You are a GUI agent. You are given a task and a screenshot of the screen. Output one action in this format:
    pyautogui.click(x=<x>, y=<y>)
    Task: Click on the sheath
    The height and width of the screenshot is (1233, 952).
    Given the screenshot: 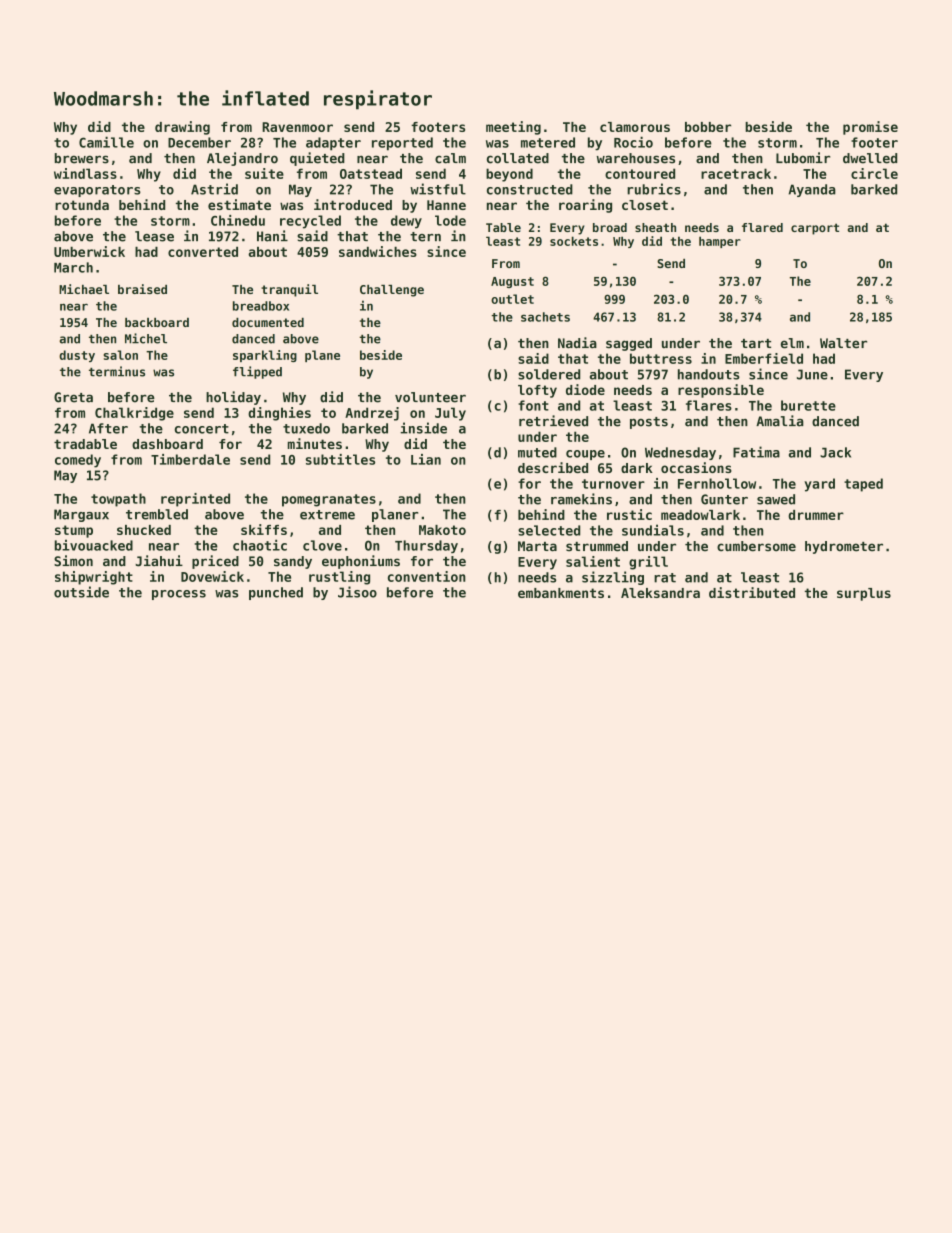 What is the action you would take?
    pyautogui.click(x=655, y=227)
